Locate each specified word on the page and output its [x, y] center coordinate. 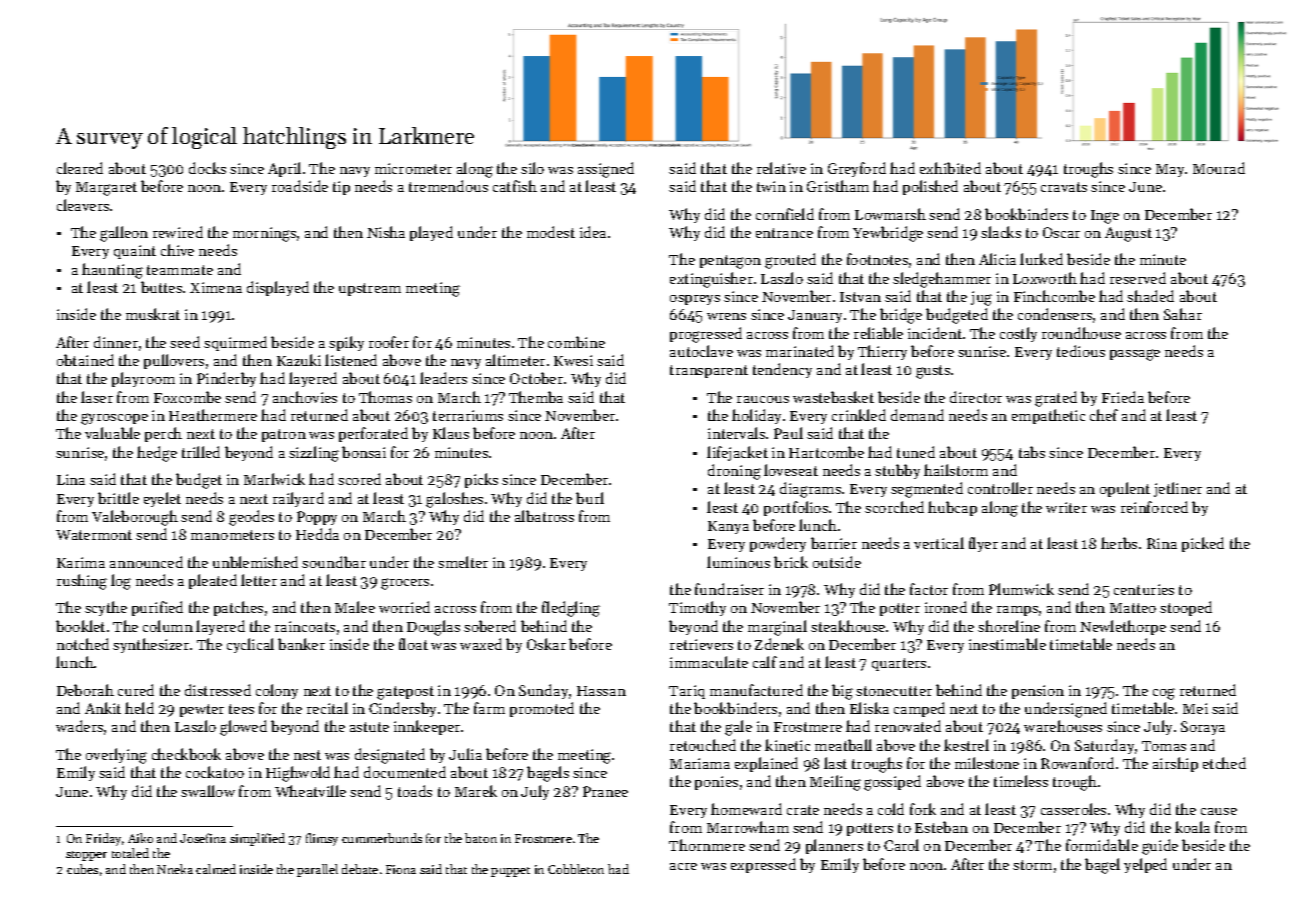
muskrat [153, 314]
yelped [1145, 865]
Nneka [175, 869]
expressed [763, 865]
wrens [726, 316]
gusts [933, 372]
